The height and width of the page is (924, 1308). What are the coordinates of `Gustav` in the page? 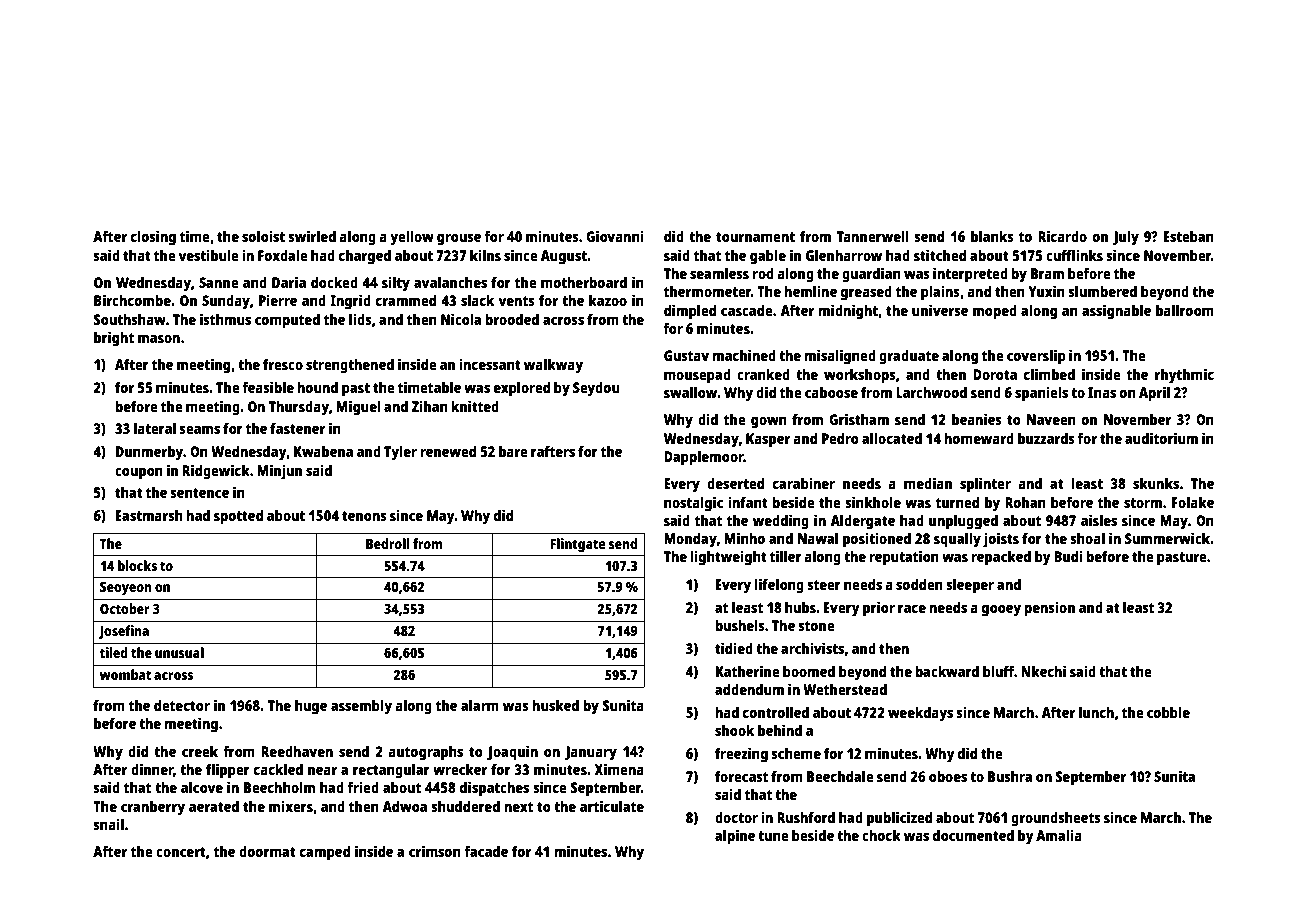 It's located at (686, 355).
